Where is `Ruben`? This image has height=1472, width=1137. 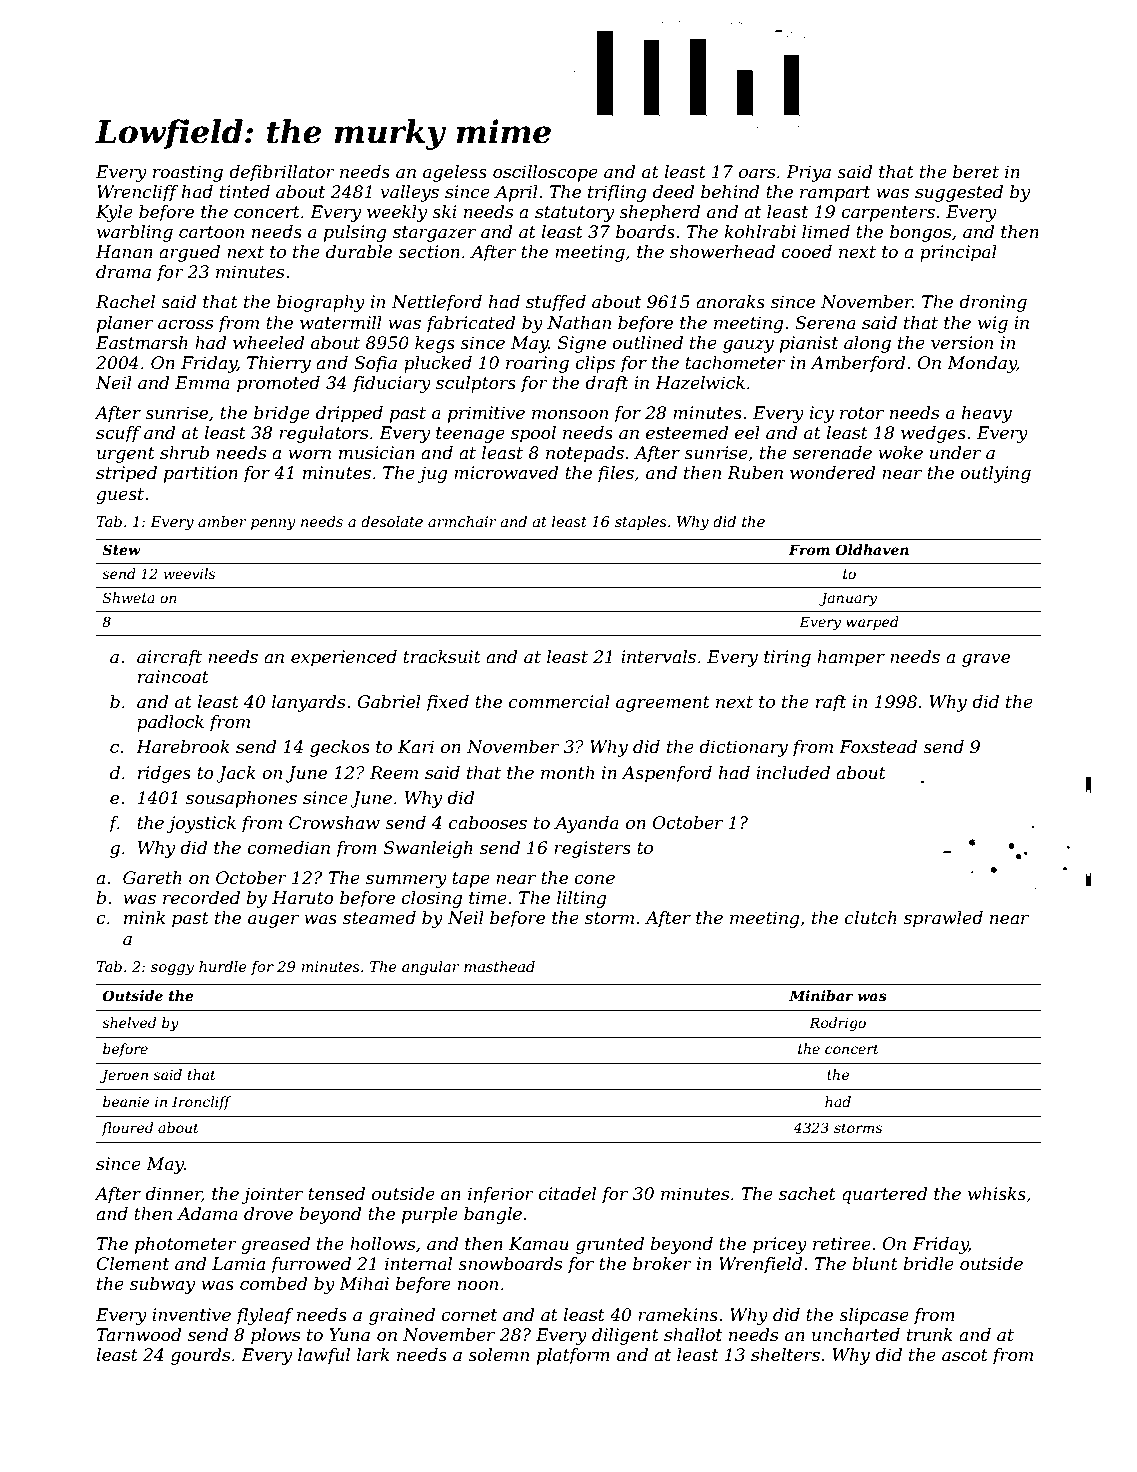 Ruben is located at coordinates (755, 472).
